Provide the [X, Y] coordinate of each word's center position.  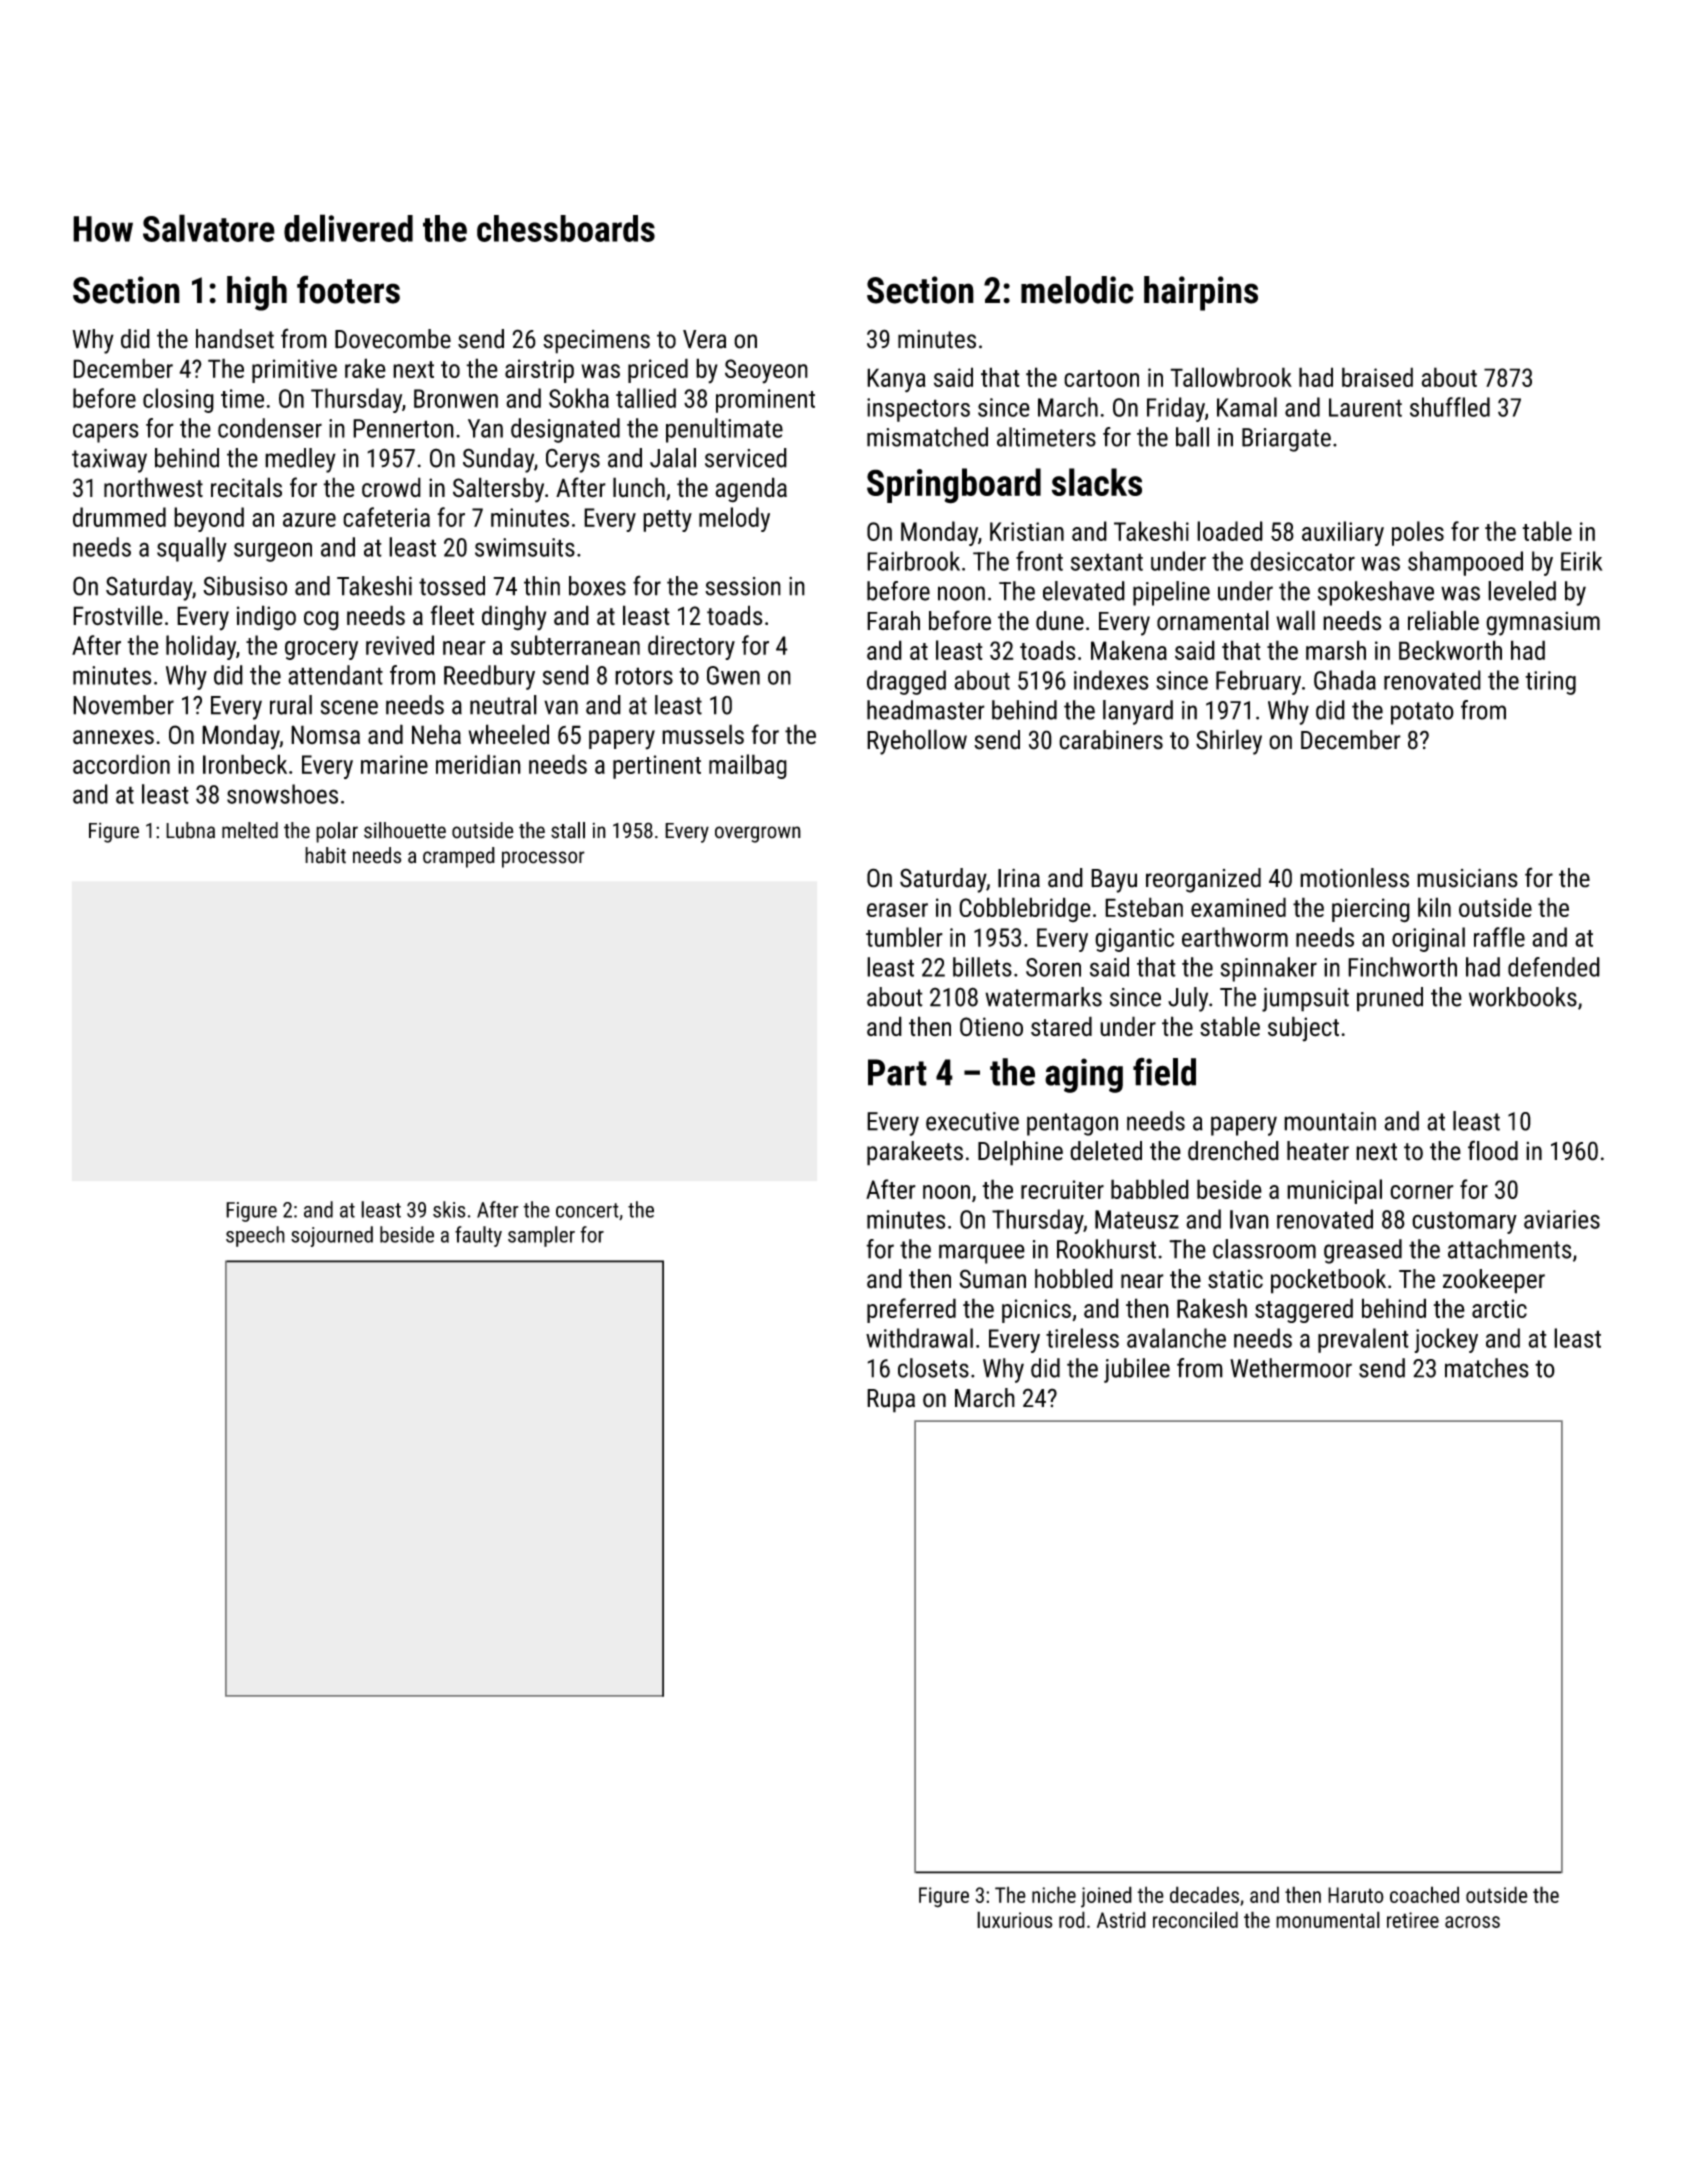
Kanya [896, 380]
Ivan [1249, 1219]
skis [449, 1209]
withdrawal [919, 1338]
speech [255, 1236]
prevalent [1363, 1340]
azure [309, 520]
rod [1072, 1919]
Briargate [1286, 440]
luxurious [1015, 1919]
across [1472, 1922]
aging [1084, 1075]
